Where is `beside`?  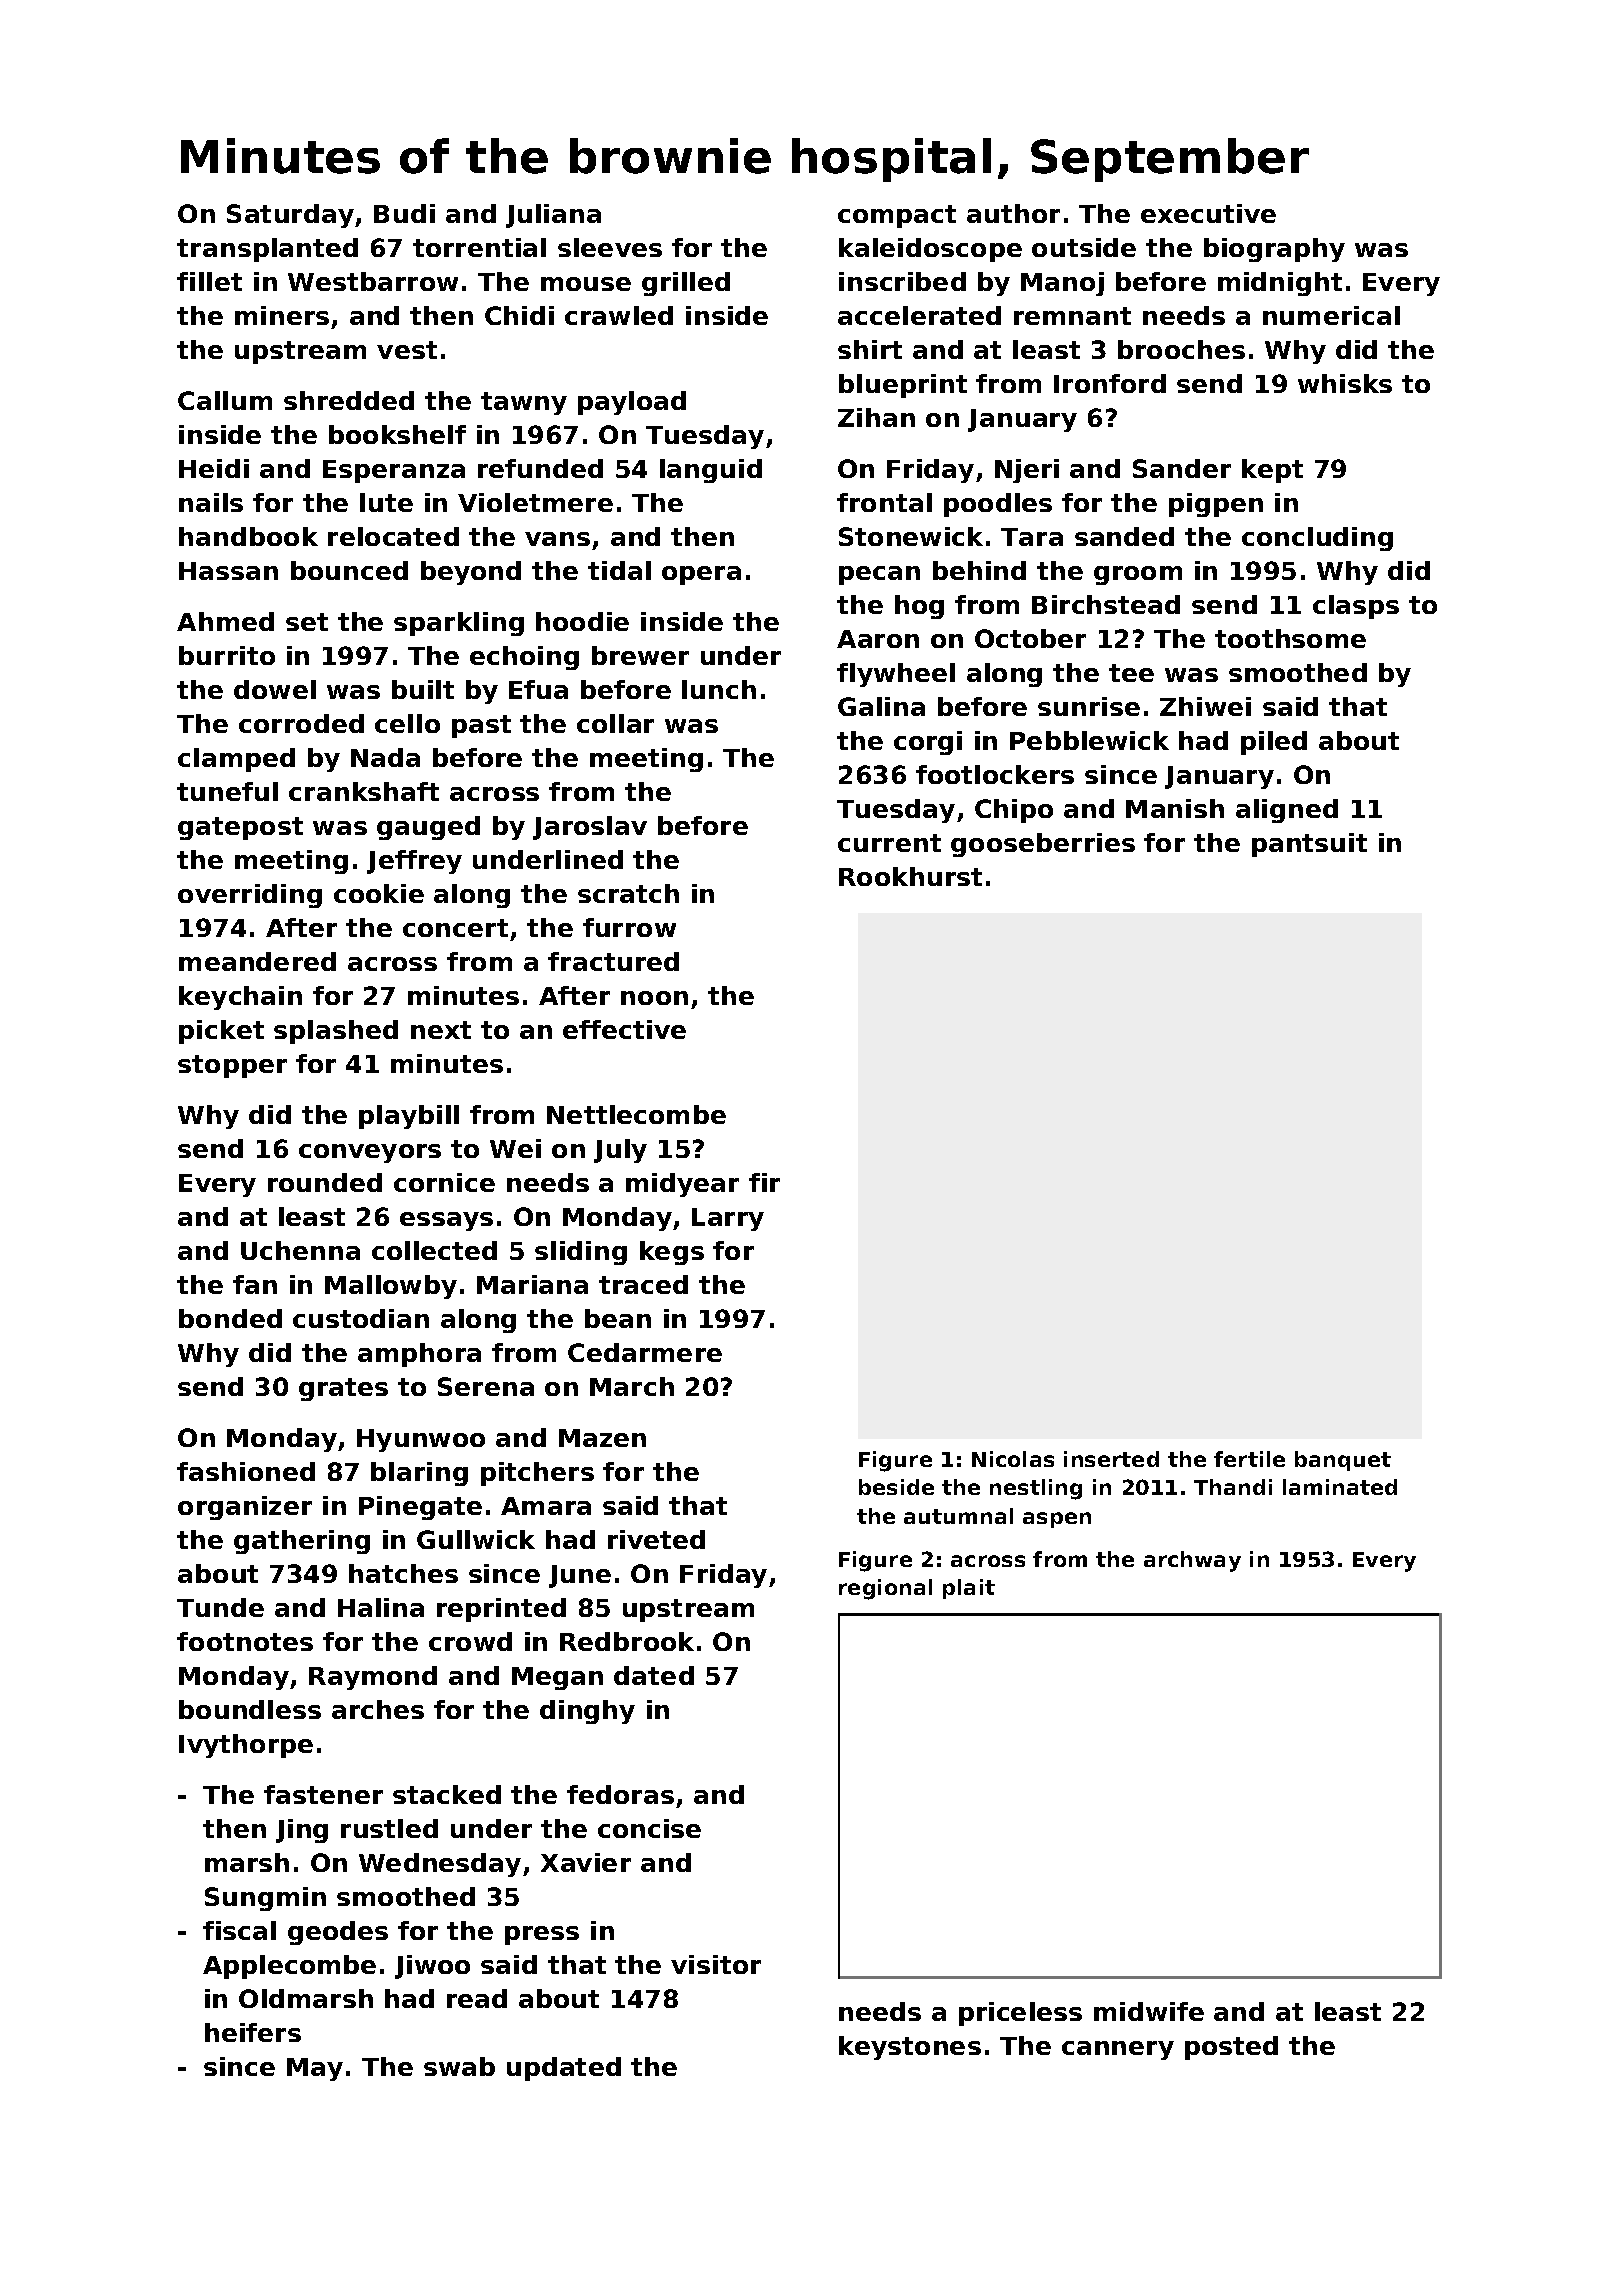 beside is located at coordinates (896, 1487).
